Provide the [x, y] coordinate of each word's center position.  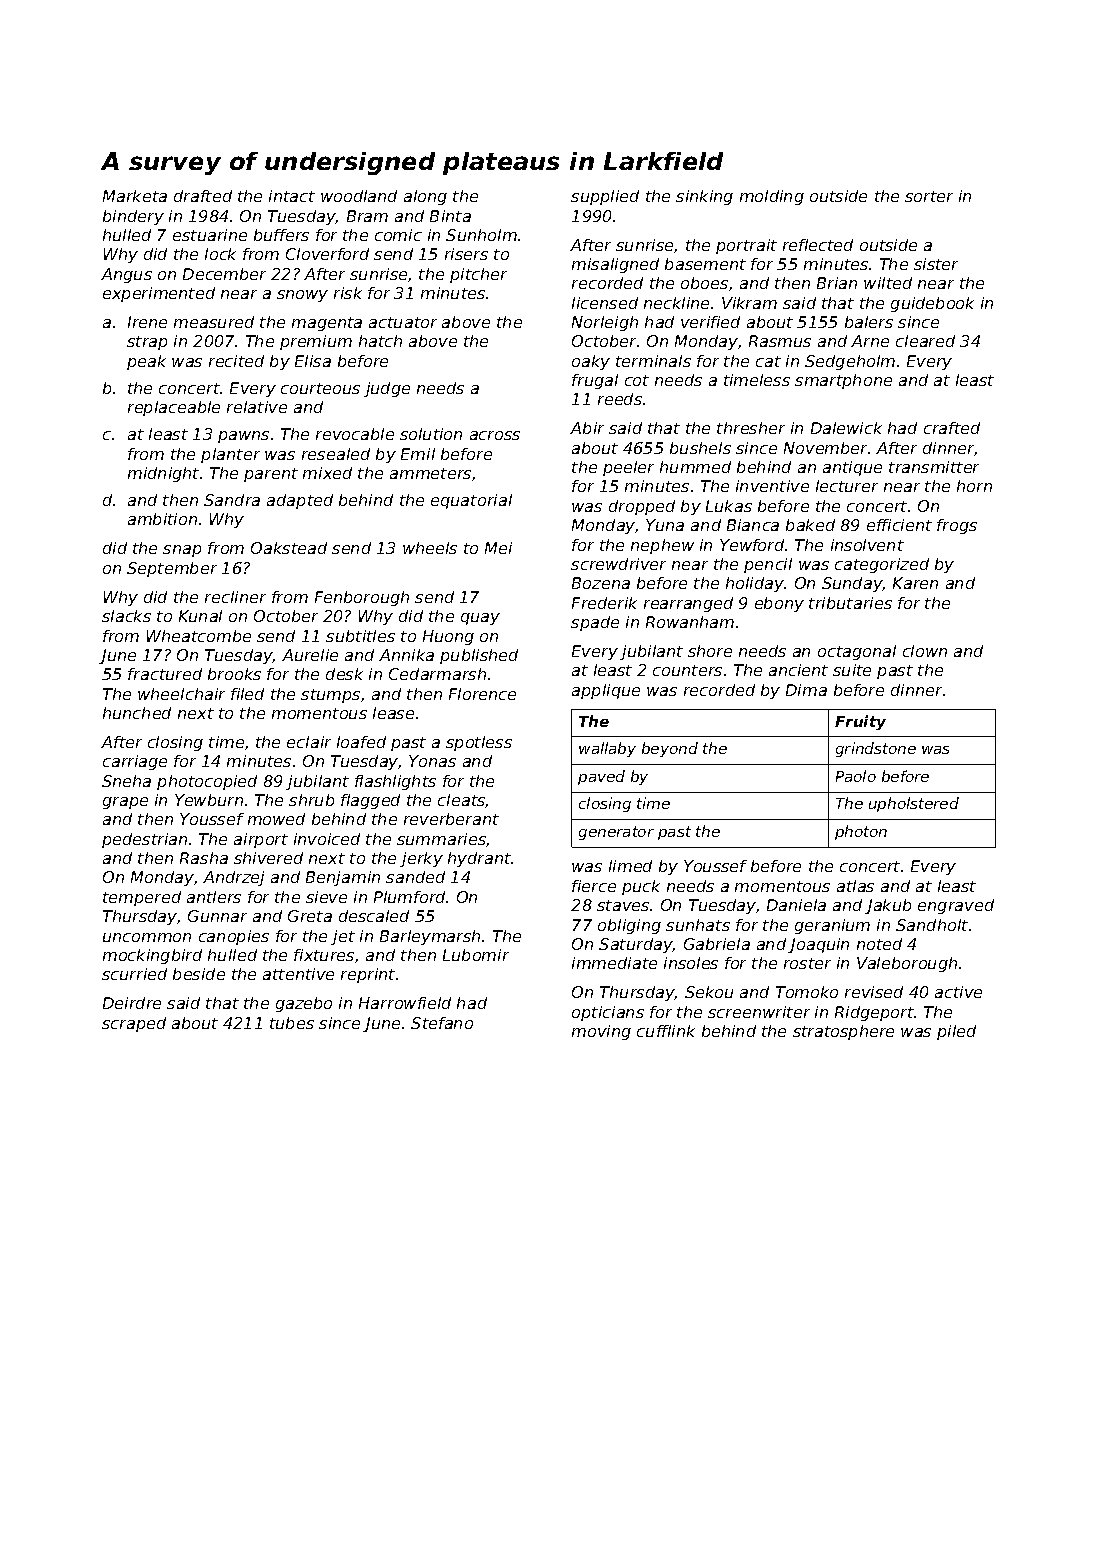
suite [852, 670]
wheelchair [181, 694]
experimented [159, 294]
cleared [925, 341]
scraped [134, 1024]
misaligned [615, 265]
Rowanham [690, 622]
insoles [691, 963]
